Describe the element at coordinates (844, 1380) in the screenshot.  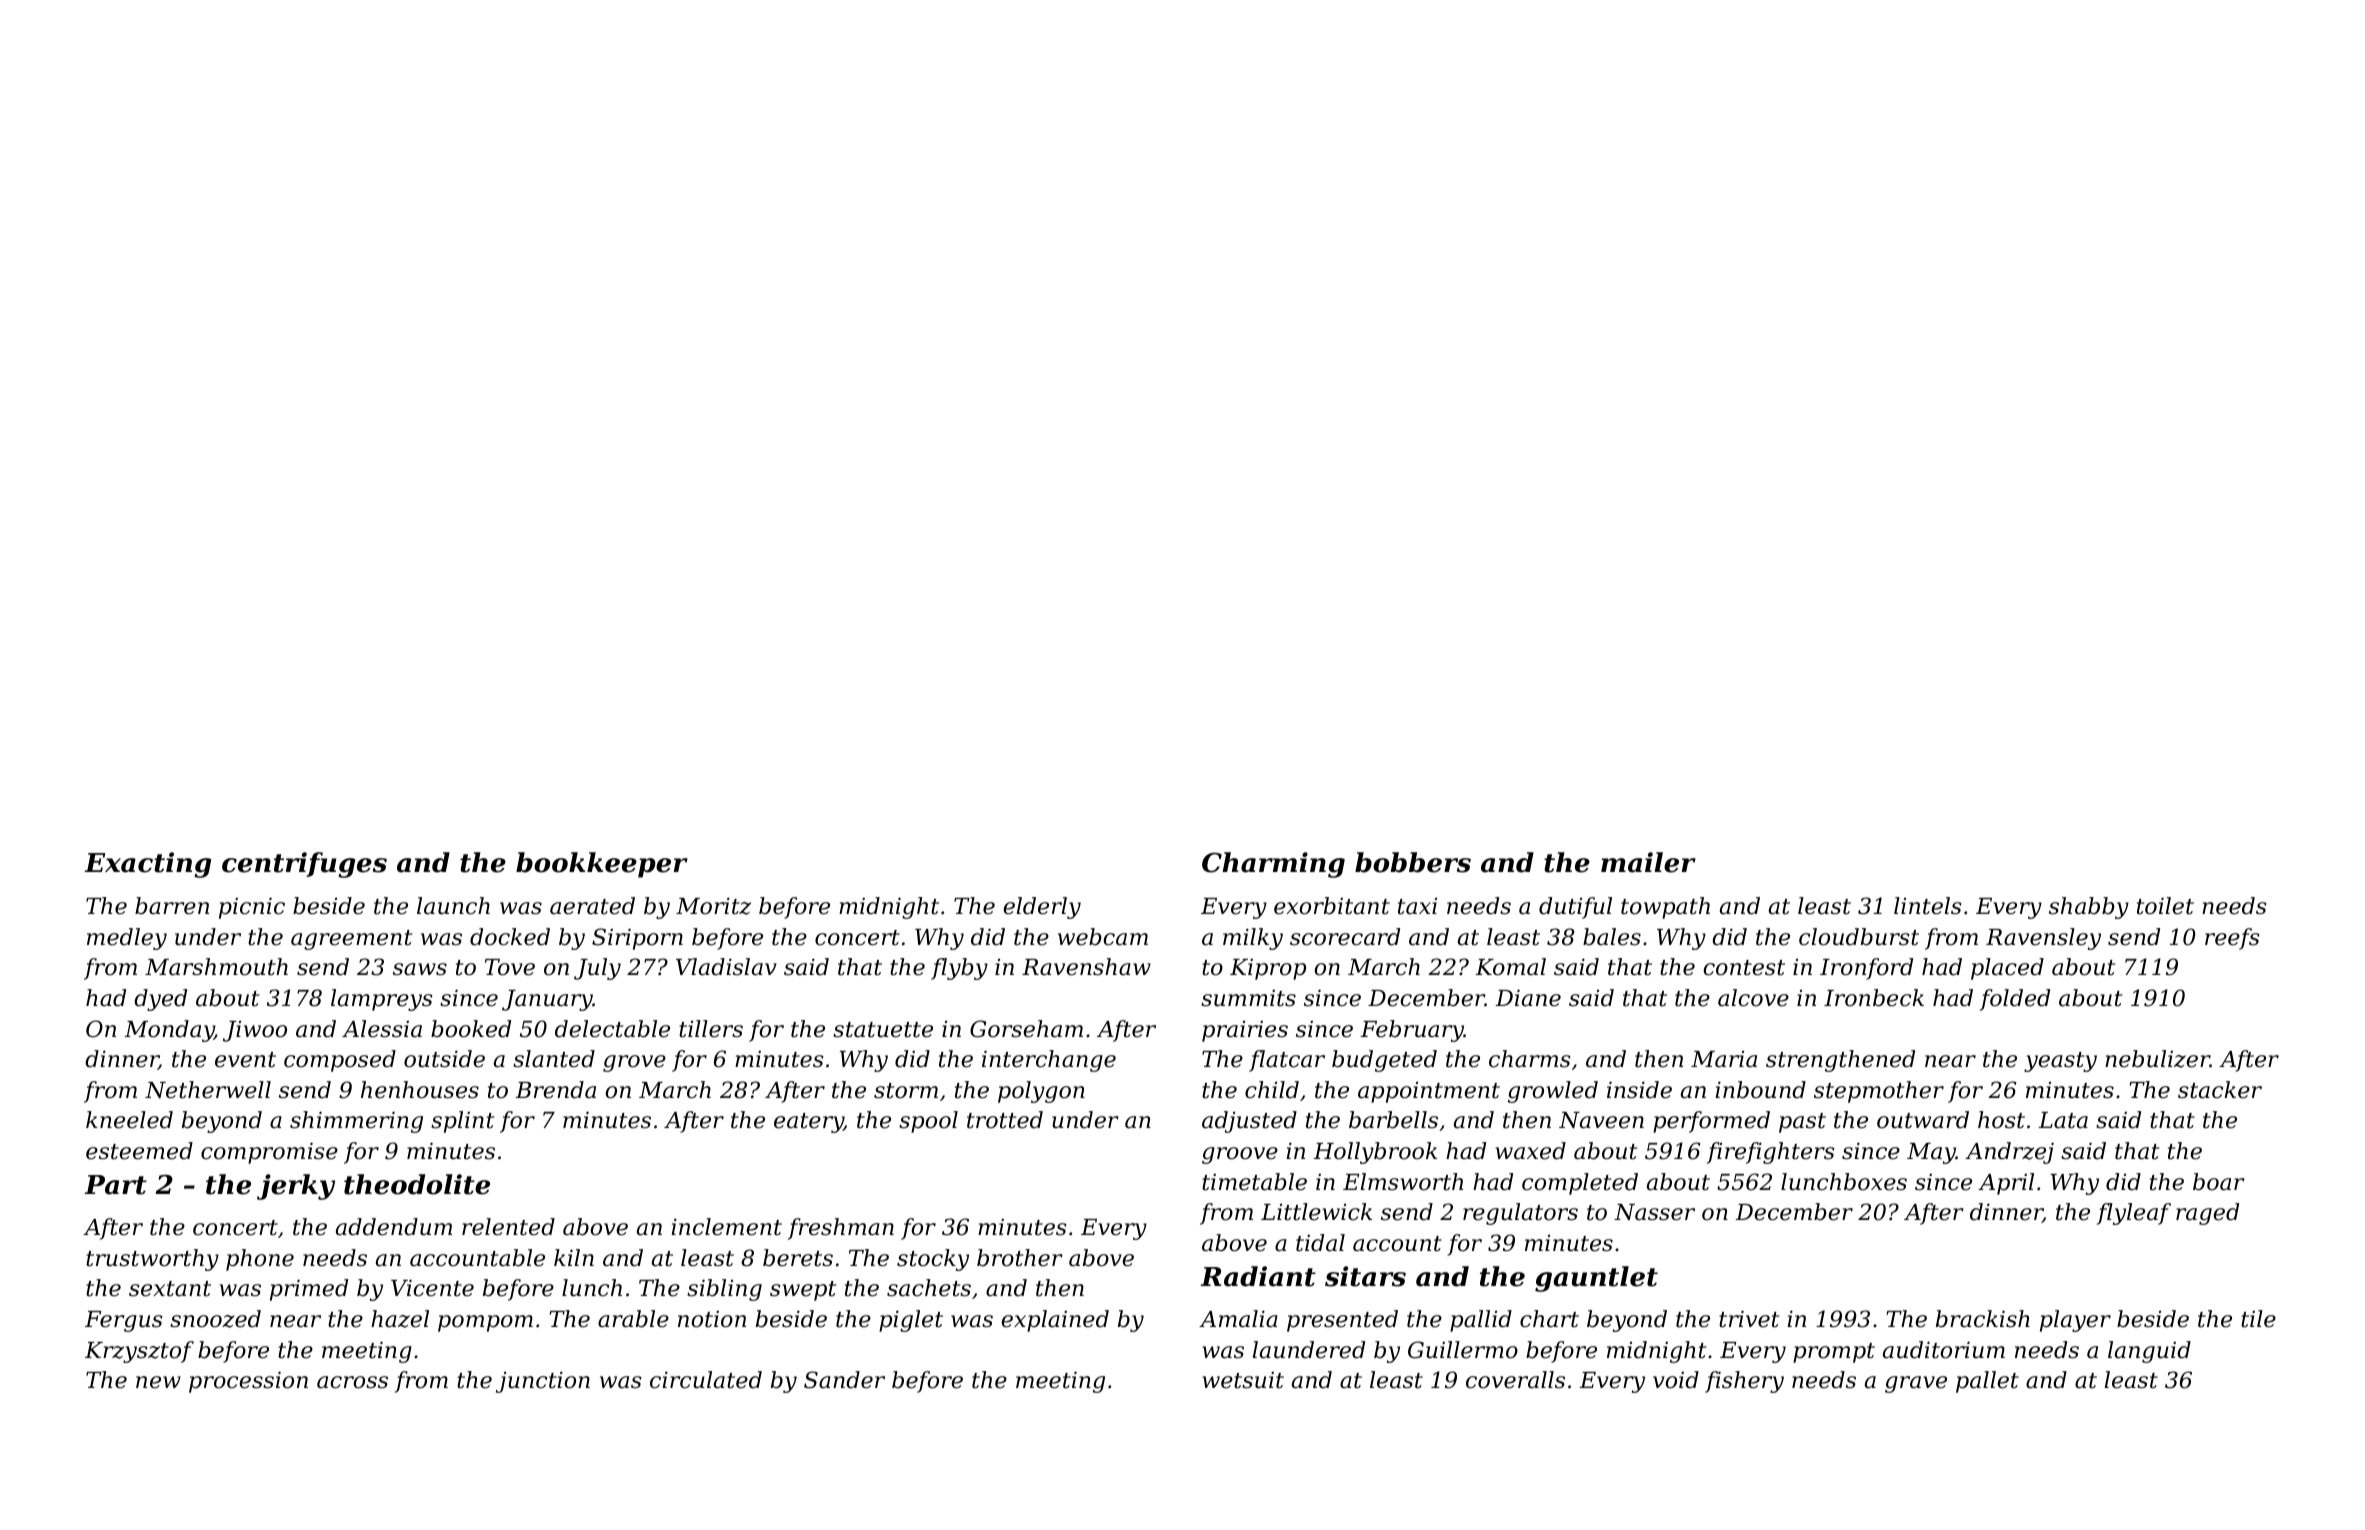
I see `Sander` at that location.
